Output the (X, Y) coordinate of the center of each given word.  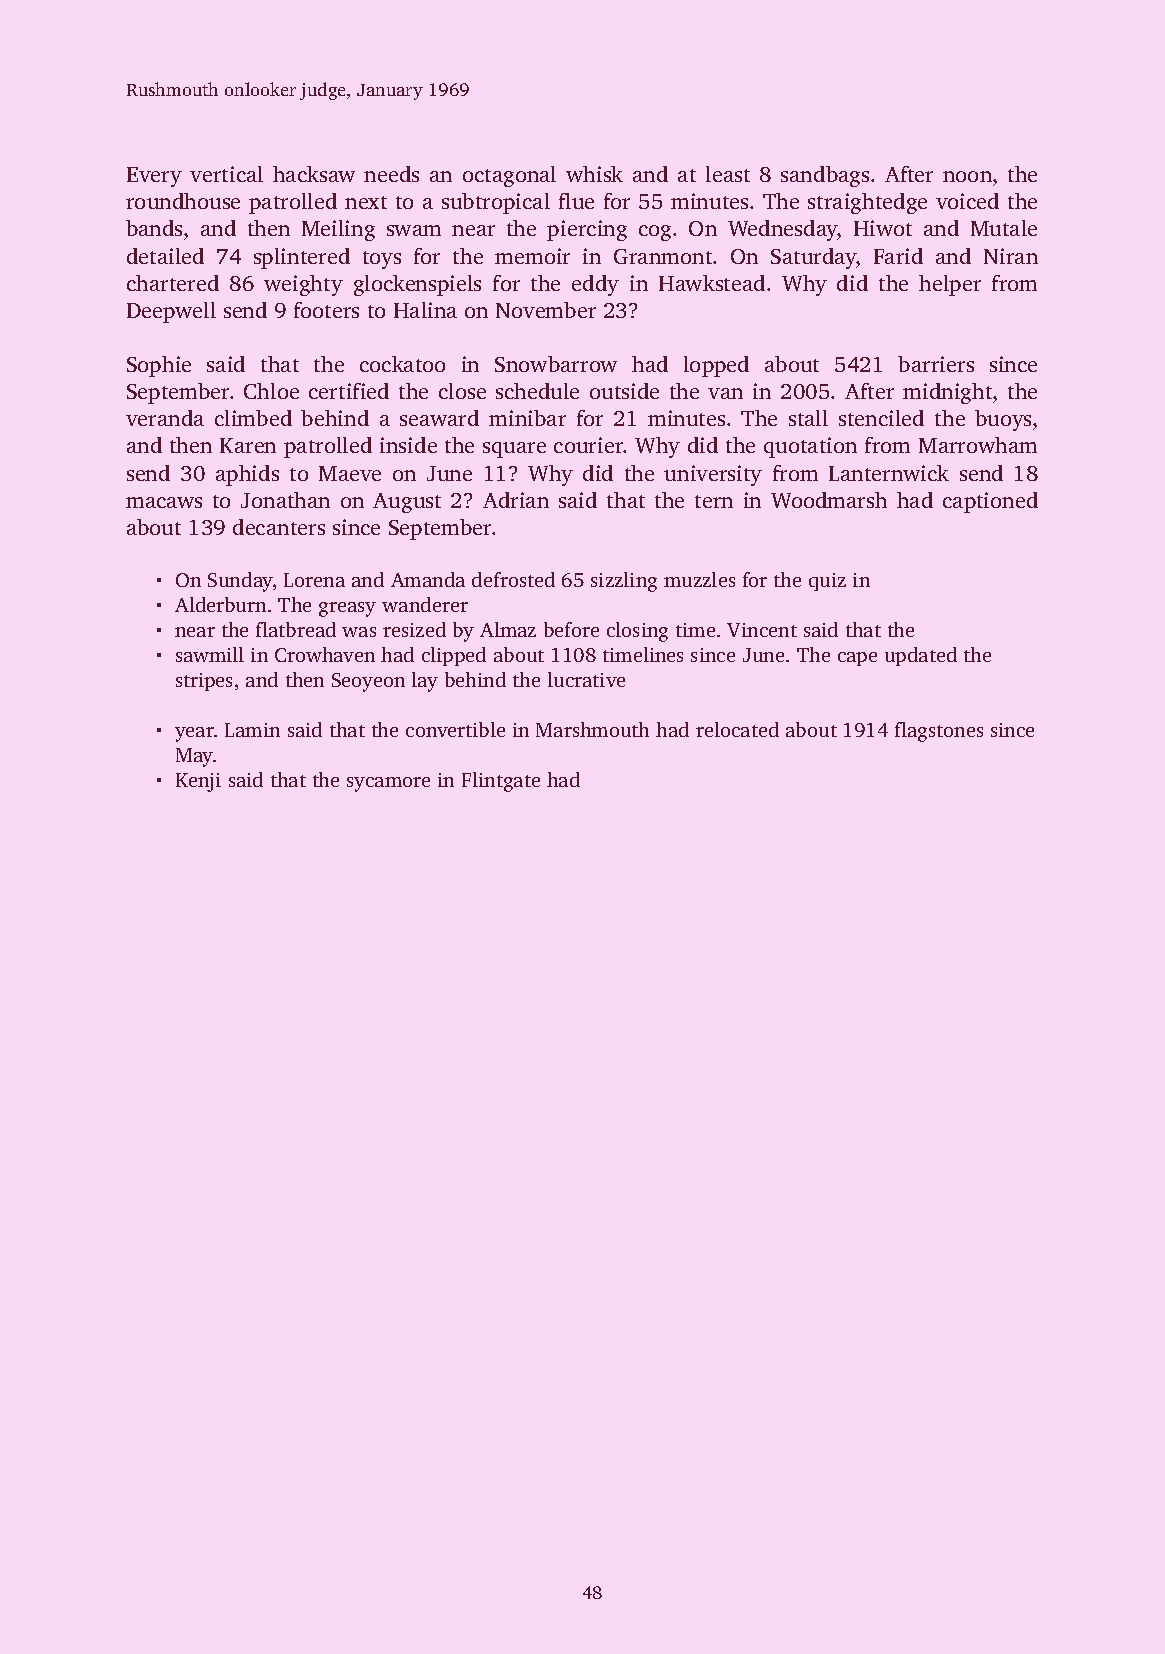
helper (950, 285)
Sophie (159, 366)
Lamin (252, 730)
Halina (425, 310)
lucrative (586, 679)
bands (154, 228)
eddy (595, 285)
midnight (947, 393)
